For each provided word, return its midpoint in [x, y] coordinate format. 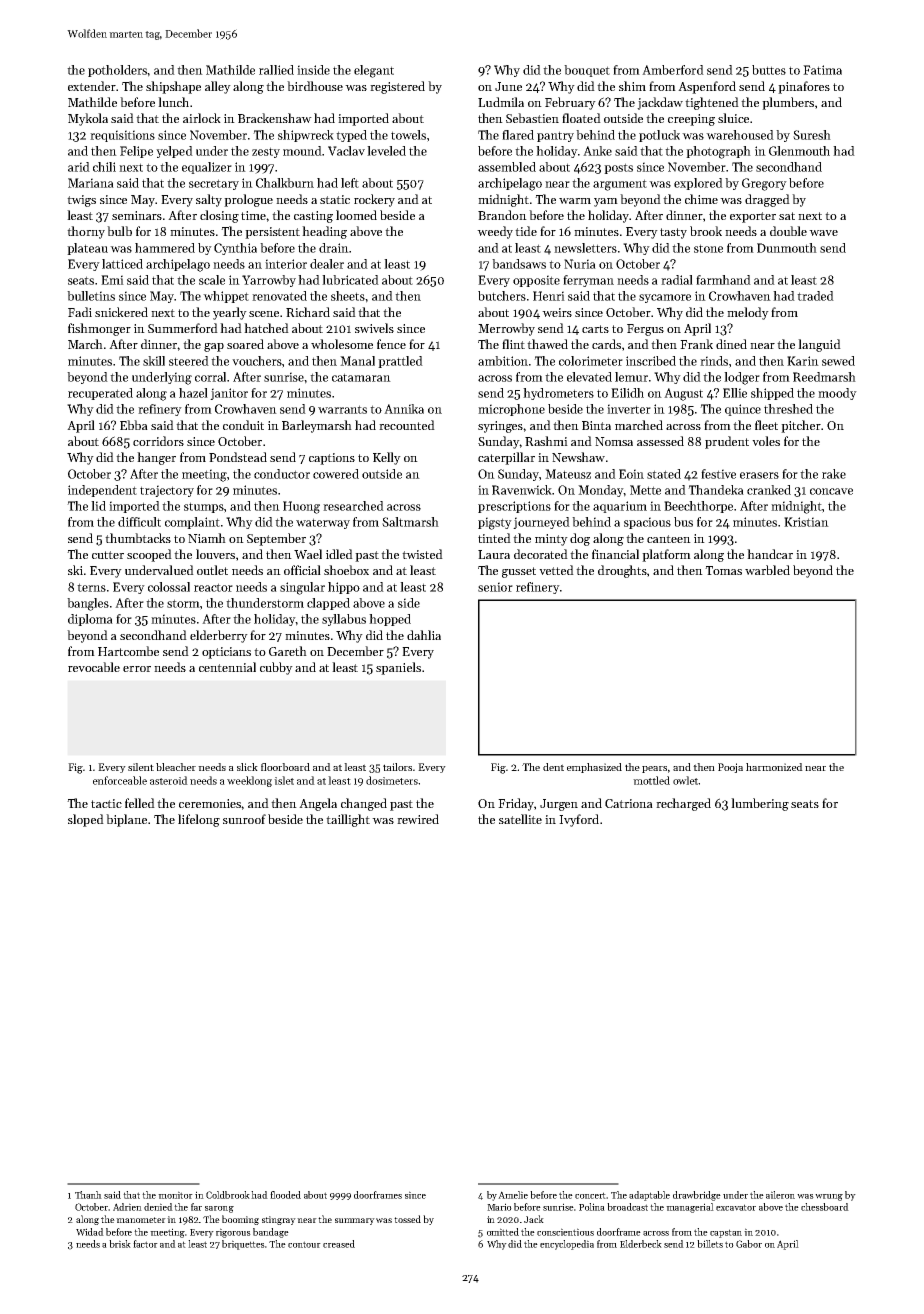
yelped [174, 152]
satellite [520, 819]
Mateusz [568, 474]
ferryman [588, 281]
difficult [139, 522]
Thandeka [716, 490]
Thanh [88, 1195]
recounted [407, 425]
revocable [94, 667]
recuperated [100, 394]
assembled [507, 167]
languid [819, 345]
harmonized [774, 767]
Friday [516, 804]
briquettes [243, 1245]
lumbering [760, 804]
